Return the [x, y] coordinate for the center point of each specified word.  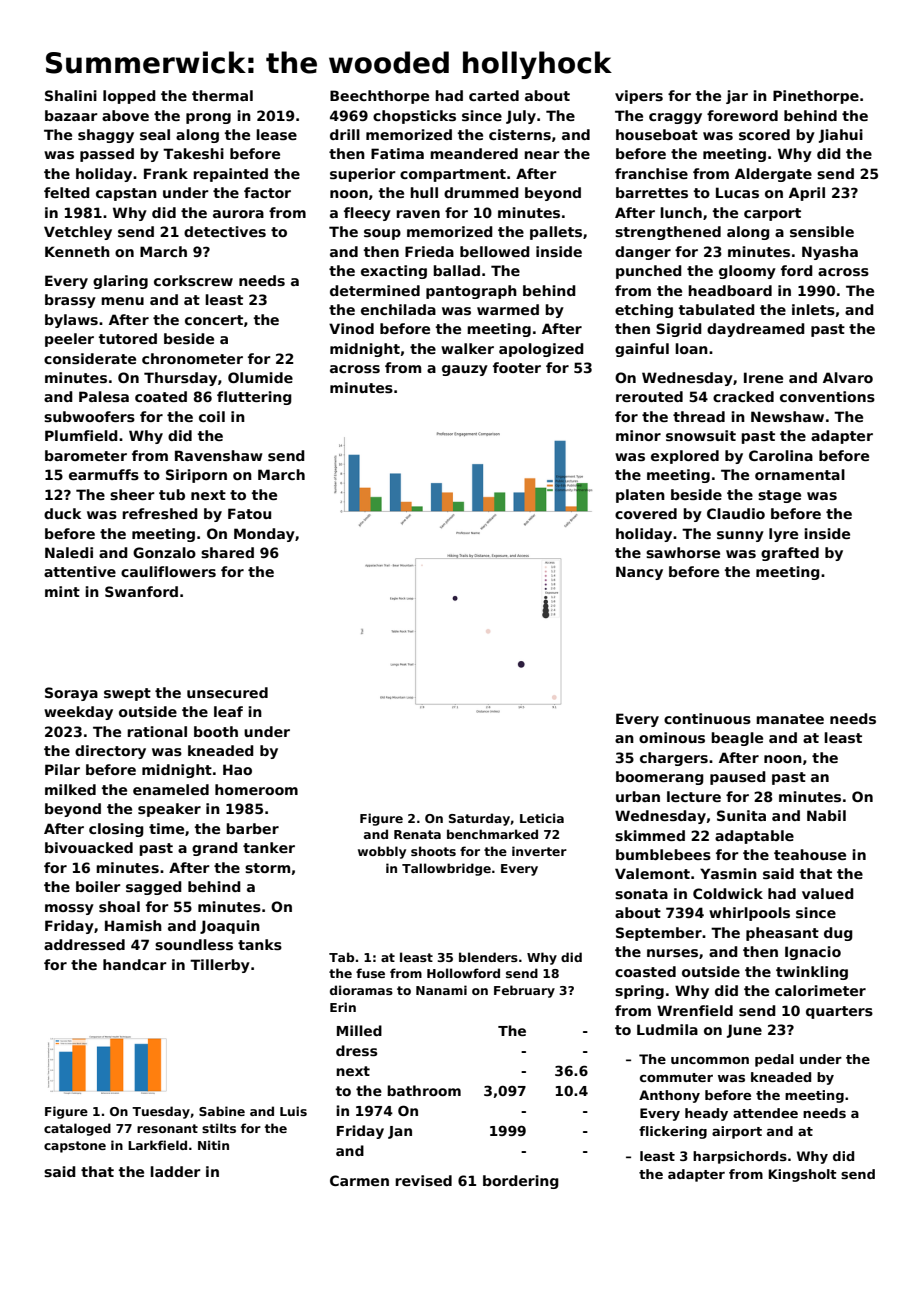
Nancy [639, 573]
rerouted [649, 396]
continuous [707, 718]
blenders [488, 957]
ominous [672, 737]
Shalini [71, 95]
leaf [228, 711]
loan [691, 348]
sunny [740, 536]
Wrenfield [695, 1010]
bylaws [71, 321]
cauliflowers [168, 571]
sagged [154, 888]
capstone [75, 1147]
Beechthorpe [379, 97]
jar [737, 97]
